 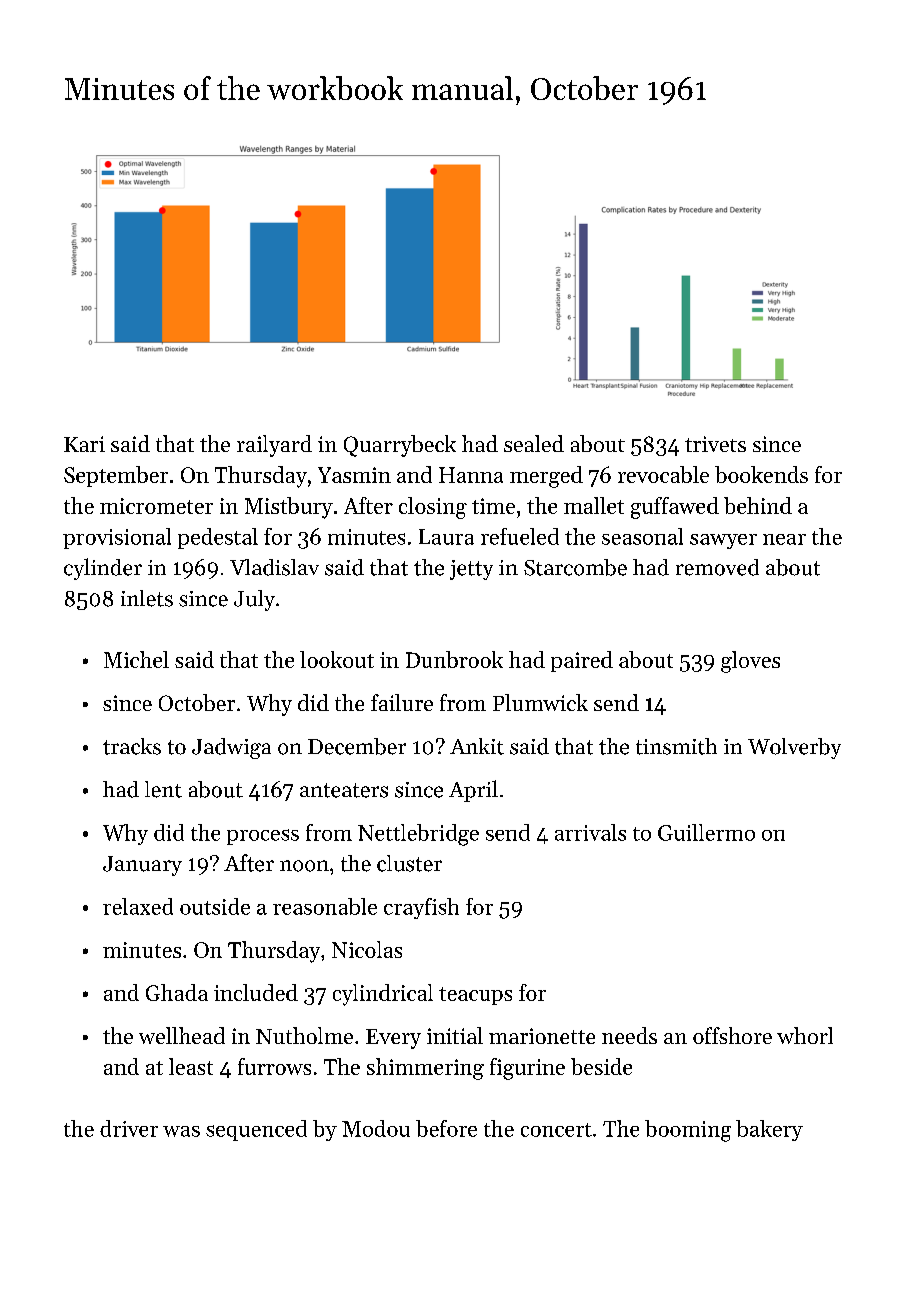 What do you see at coordinates (590, 832) in the screenshot?
I see `arrivals` at bounding box center [590, 832].
